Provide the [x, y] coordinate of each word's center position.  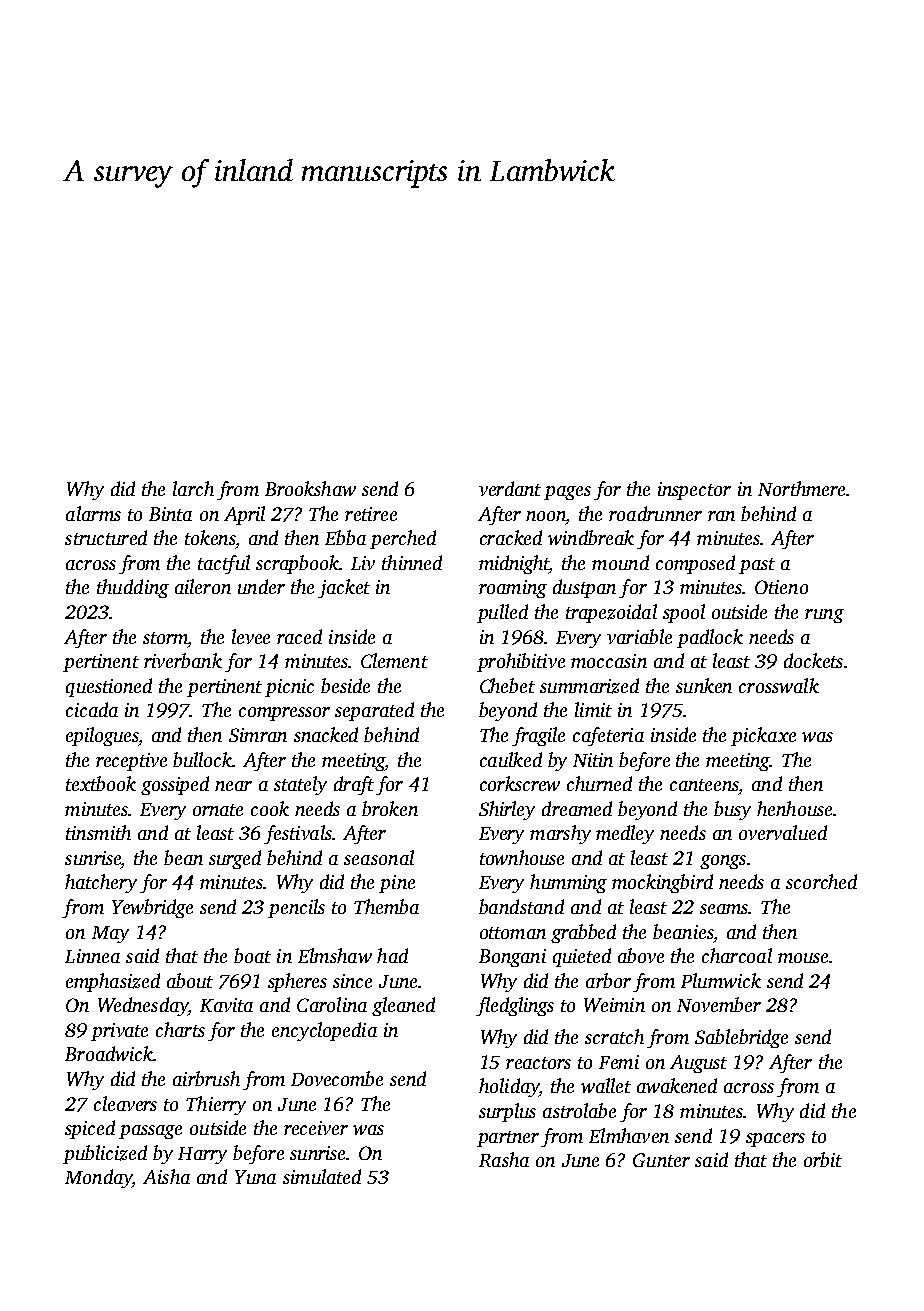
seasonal [379, 857]
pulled [502, 613]
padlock [710, 638]
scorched [821, 881]
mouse [803, 958]
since [352, 981]
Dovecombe [337, 1078]
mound [620, 562]
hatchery [101, 883]
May [110, 934]
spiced [90, 1129]
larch [193, 488]
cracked [511, 537]
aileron [203, 586]
